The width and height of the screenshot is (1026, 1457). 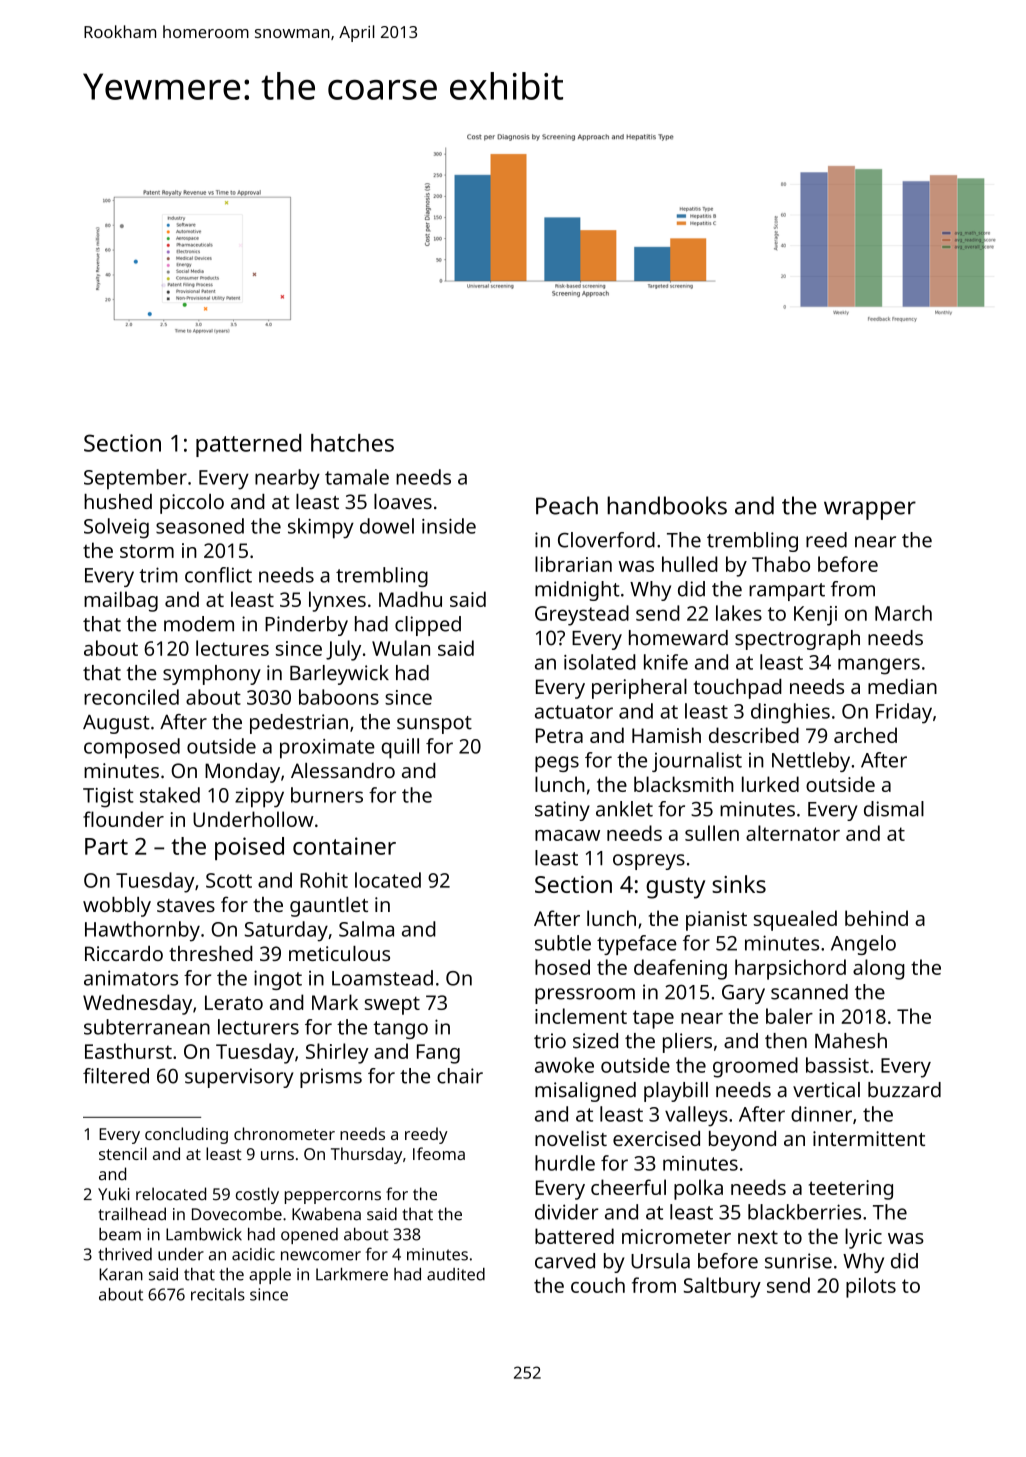 I want to click on hushed, so click(x=118, y=501).
